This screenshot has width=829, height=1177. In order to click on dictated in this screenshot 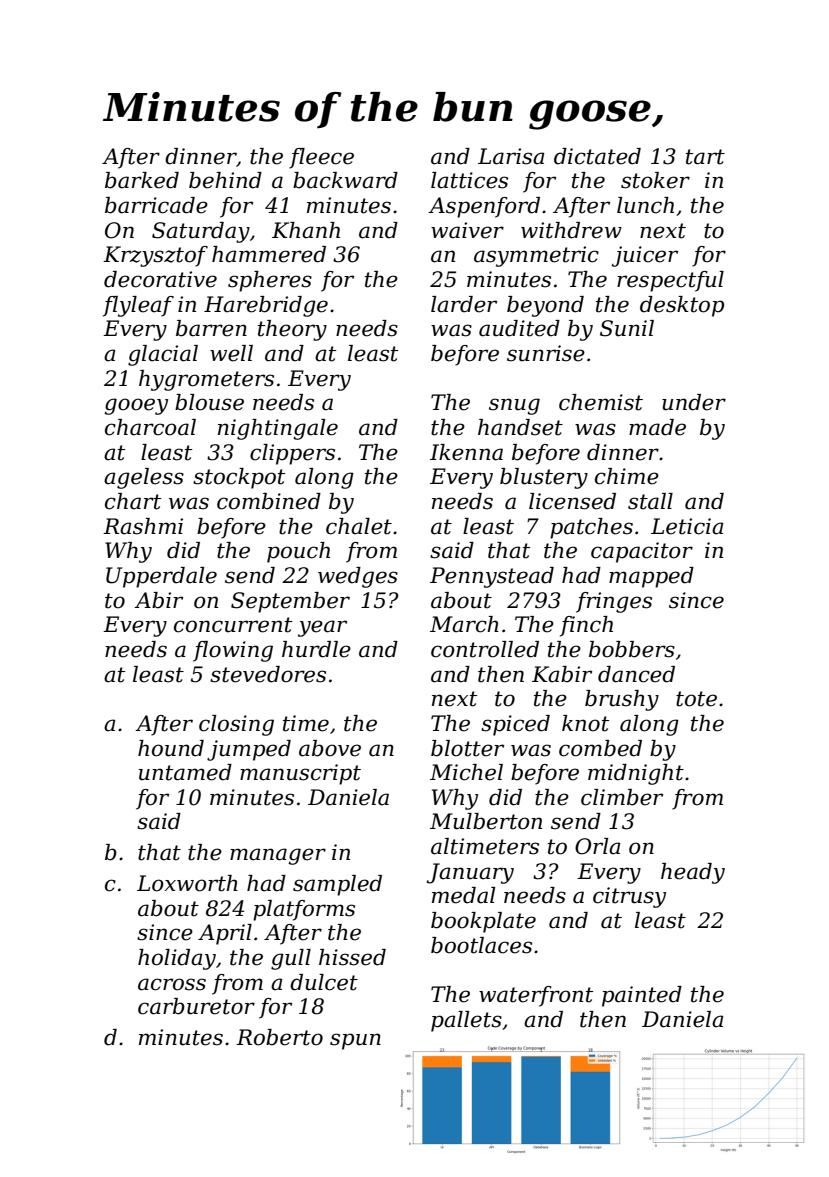, I will do `click(597, 156)`.
